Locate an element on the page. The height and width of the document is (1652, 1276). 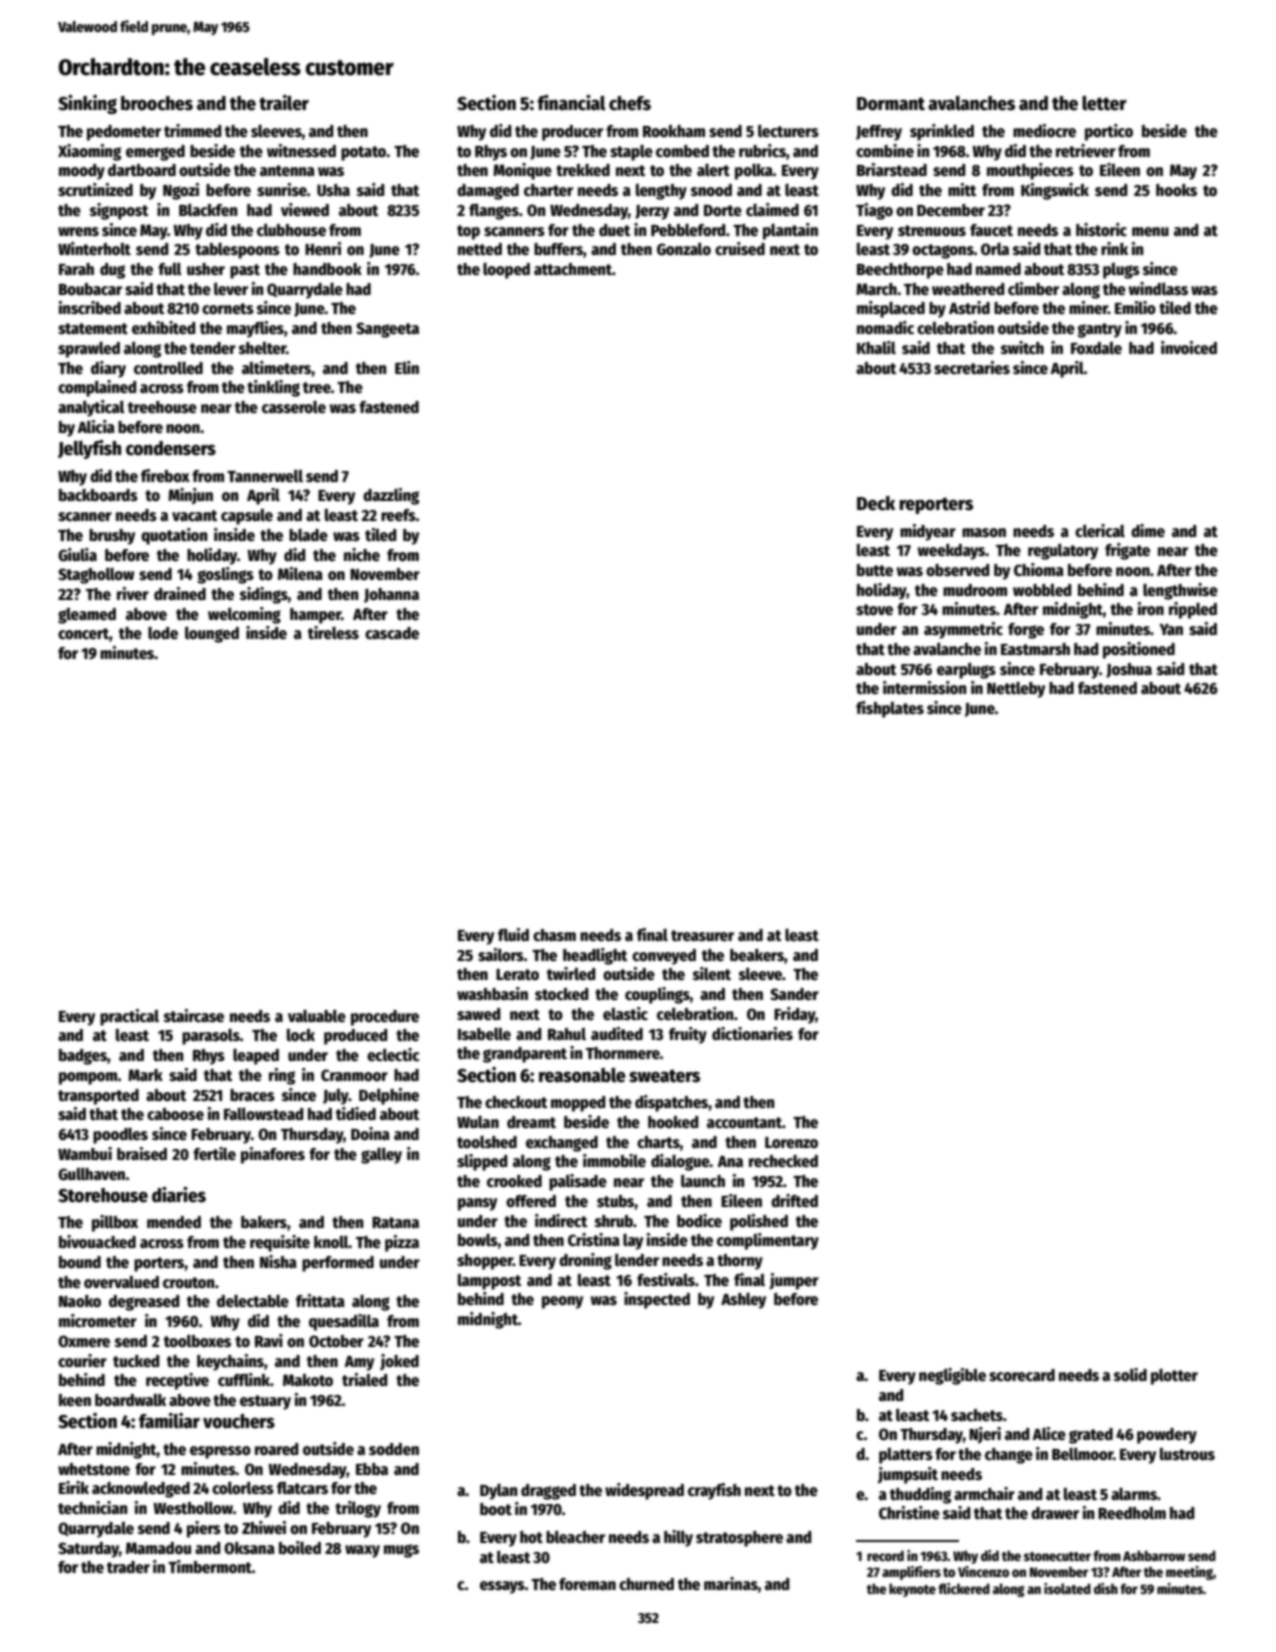
Gonzalo is located at coordinates (684, 248).
